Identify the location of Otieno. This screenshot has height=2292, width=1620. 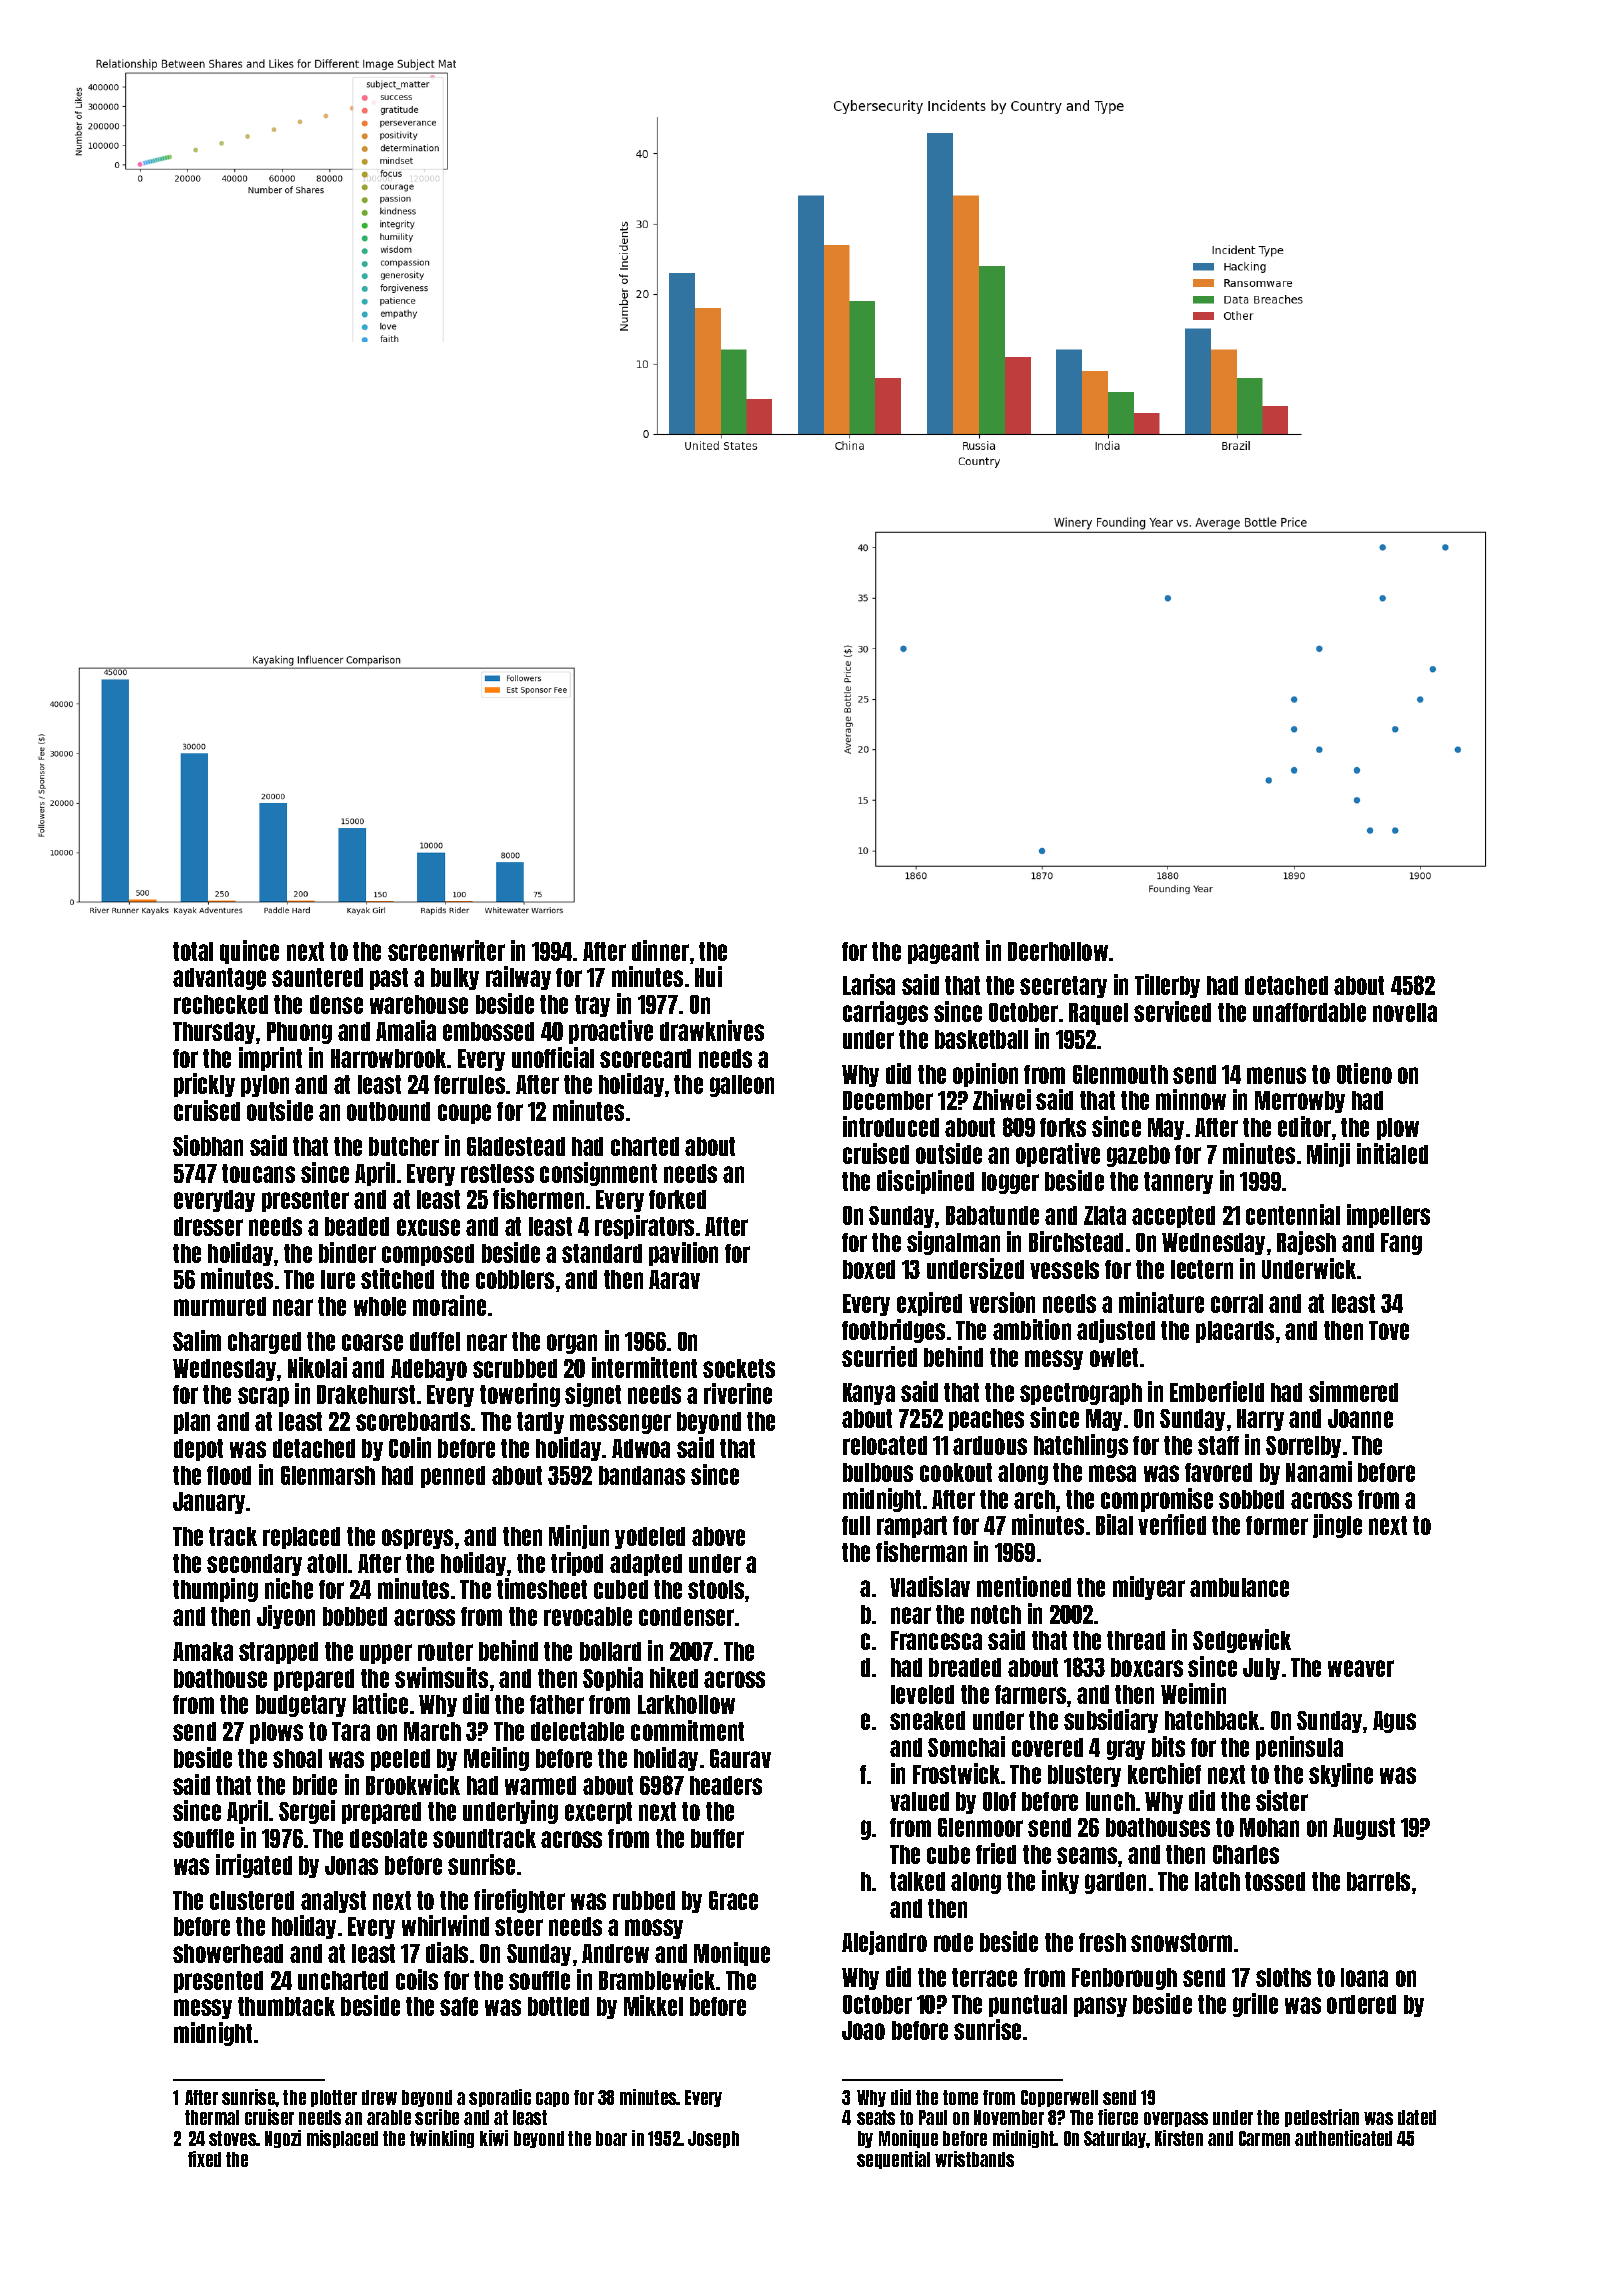
(1364, 1073).
